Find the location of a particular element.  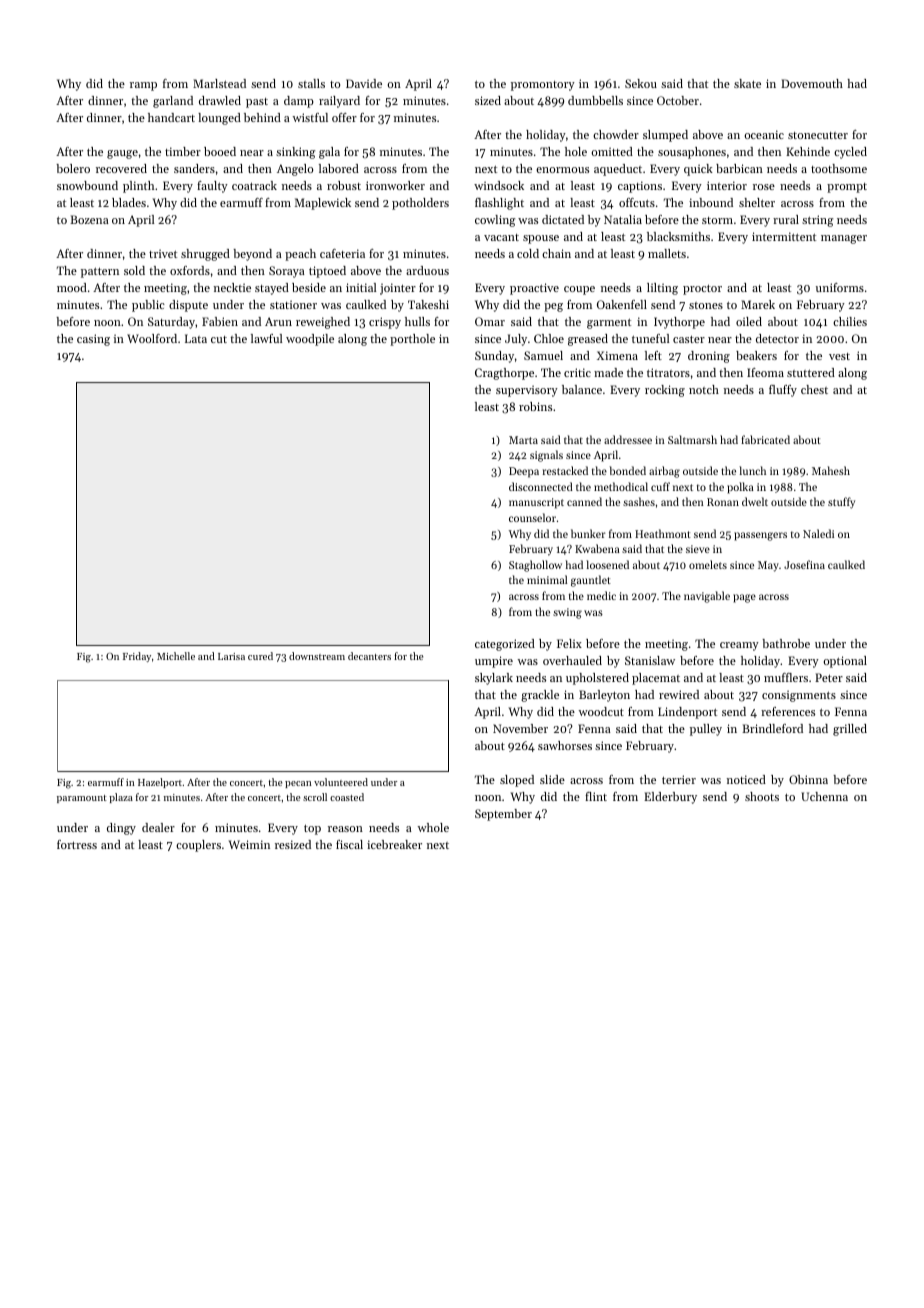

Heathmont is located at coordinates (663, 533).
